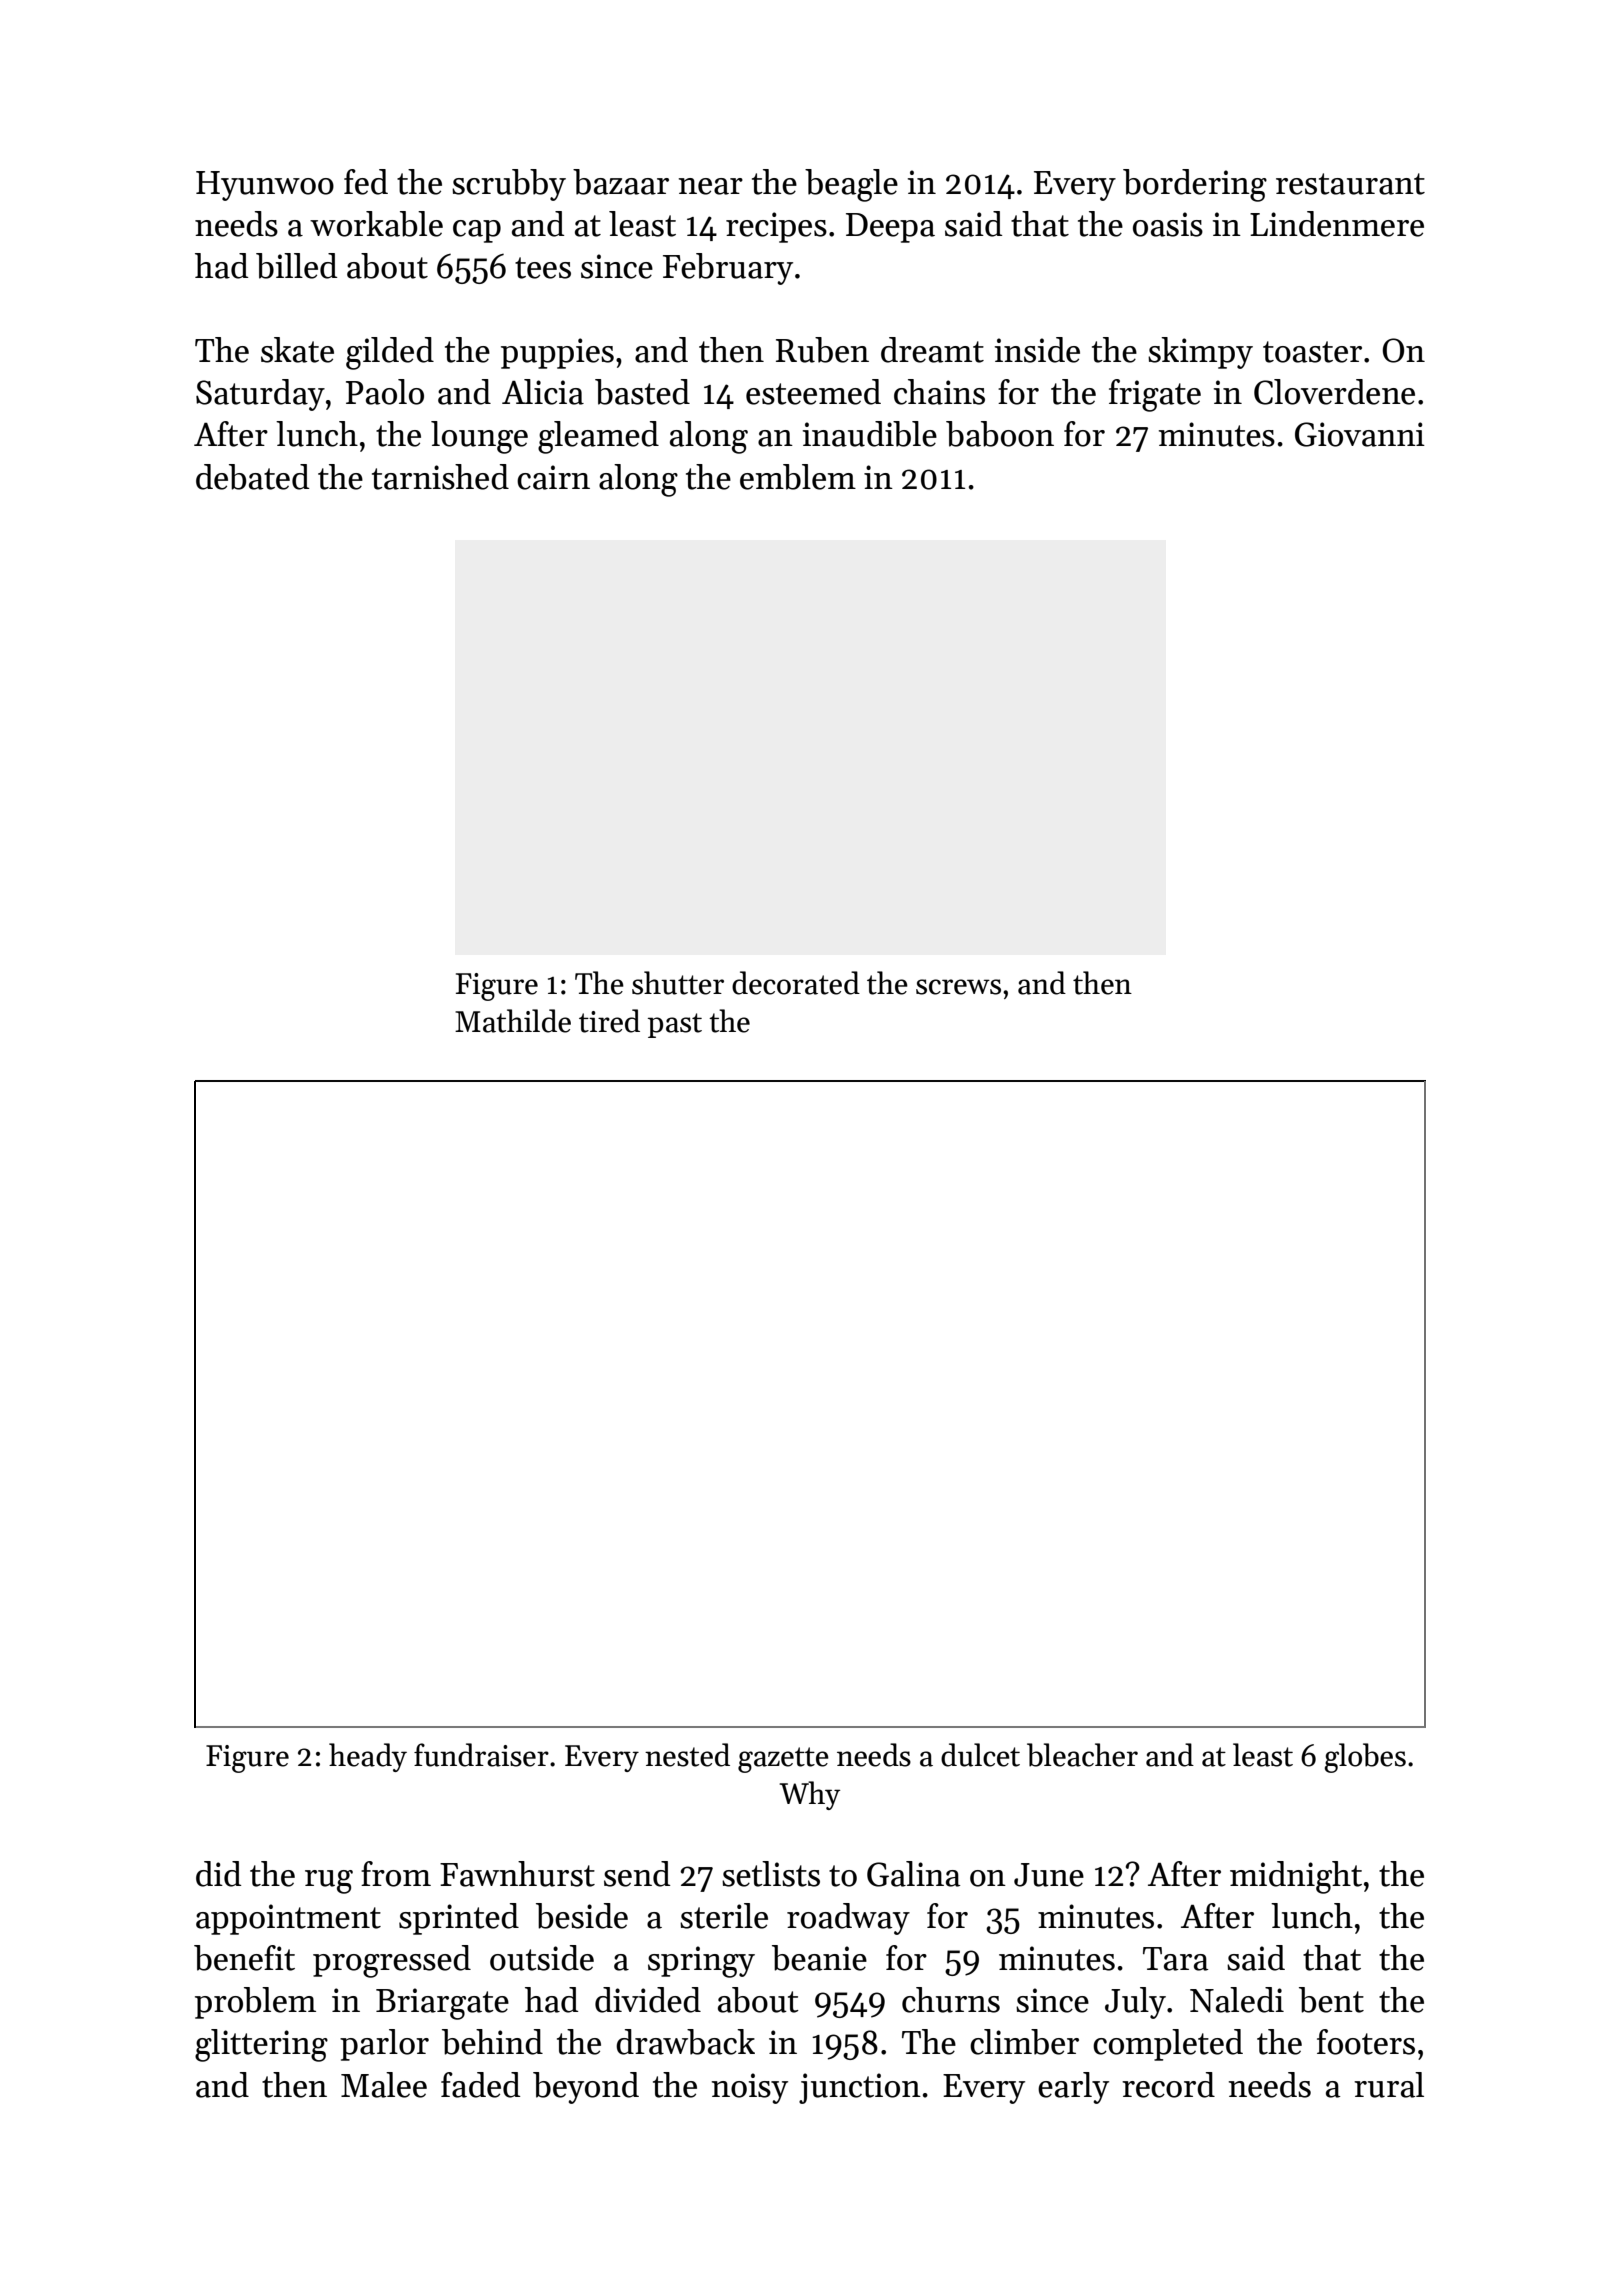 The width and height of the screenshot is (1620, 2292). What do you see at coordinates (958, 987) in the screenshot?
I see `screws` at bounding box center [958, 987].
